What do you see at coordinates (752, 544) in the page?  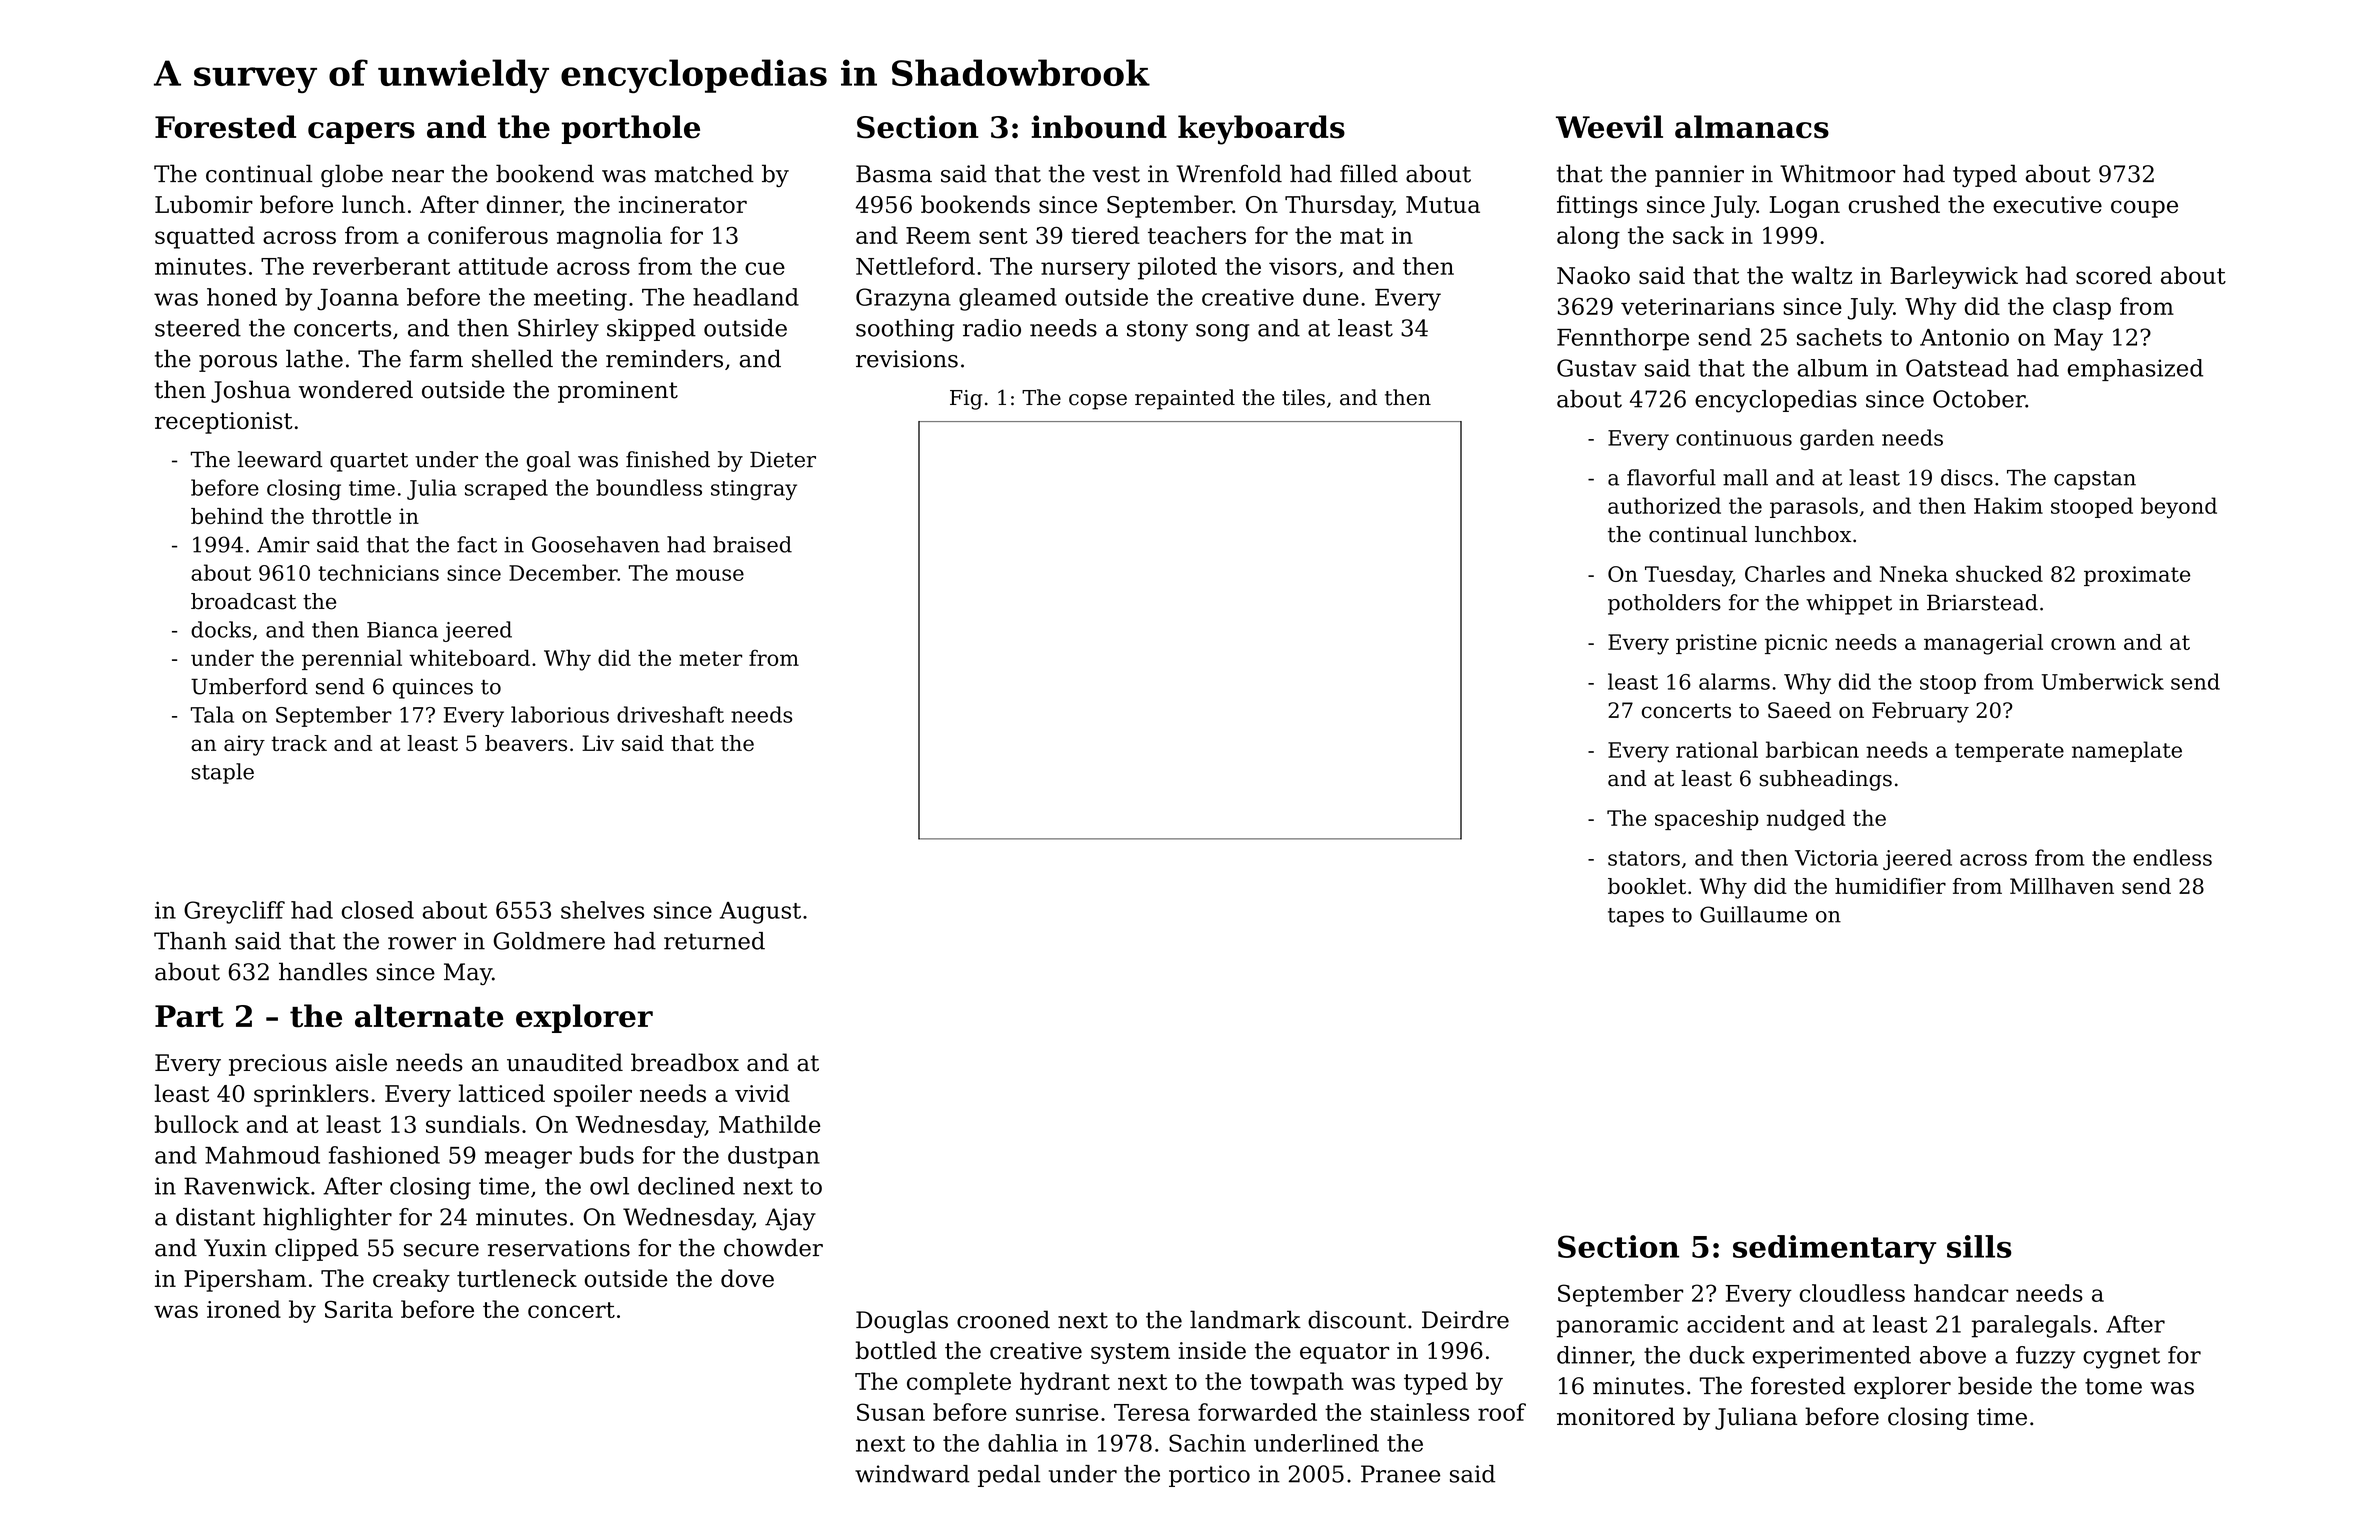 I see `braised` at bounding box center [752, 544].
